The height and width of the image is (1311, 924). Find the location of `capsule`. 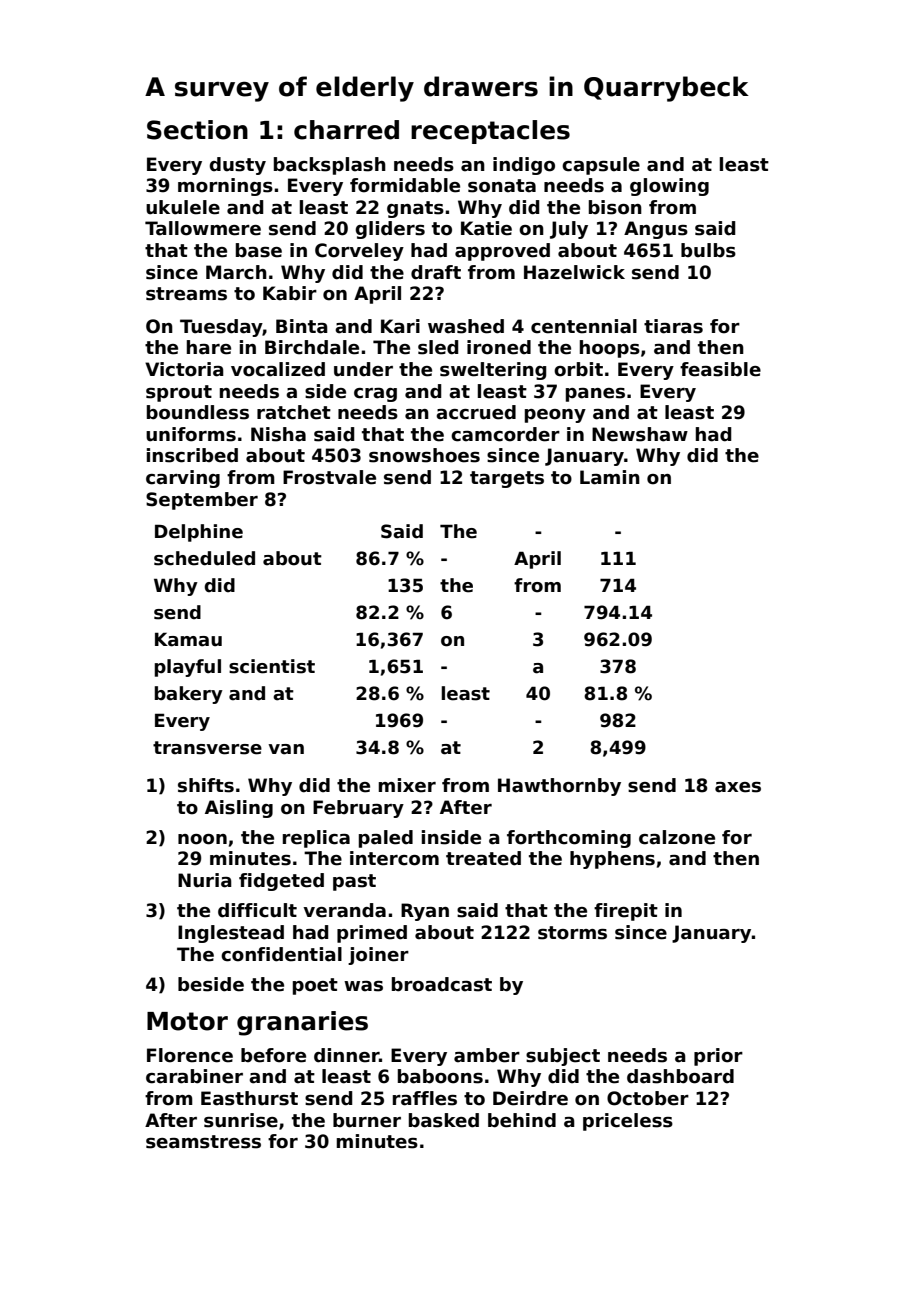

capsule is located at coordinates (601, 166).
